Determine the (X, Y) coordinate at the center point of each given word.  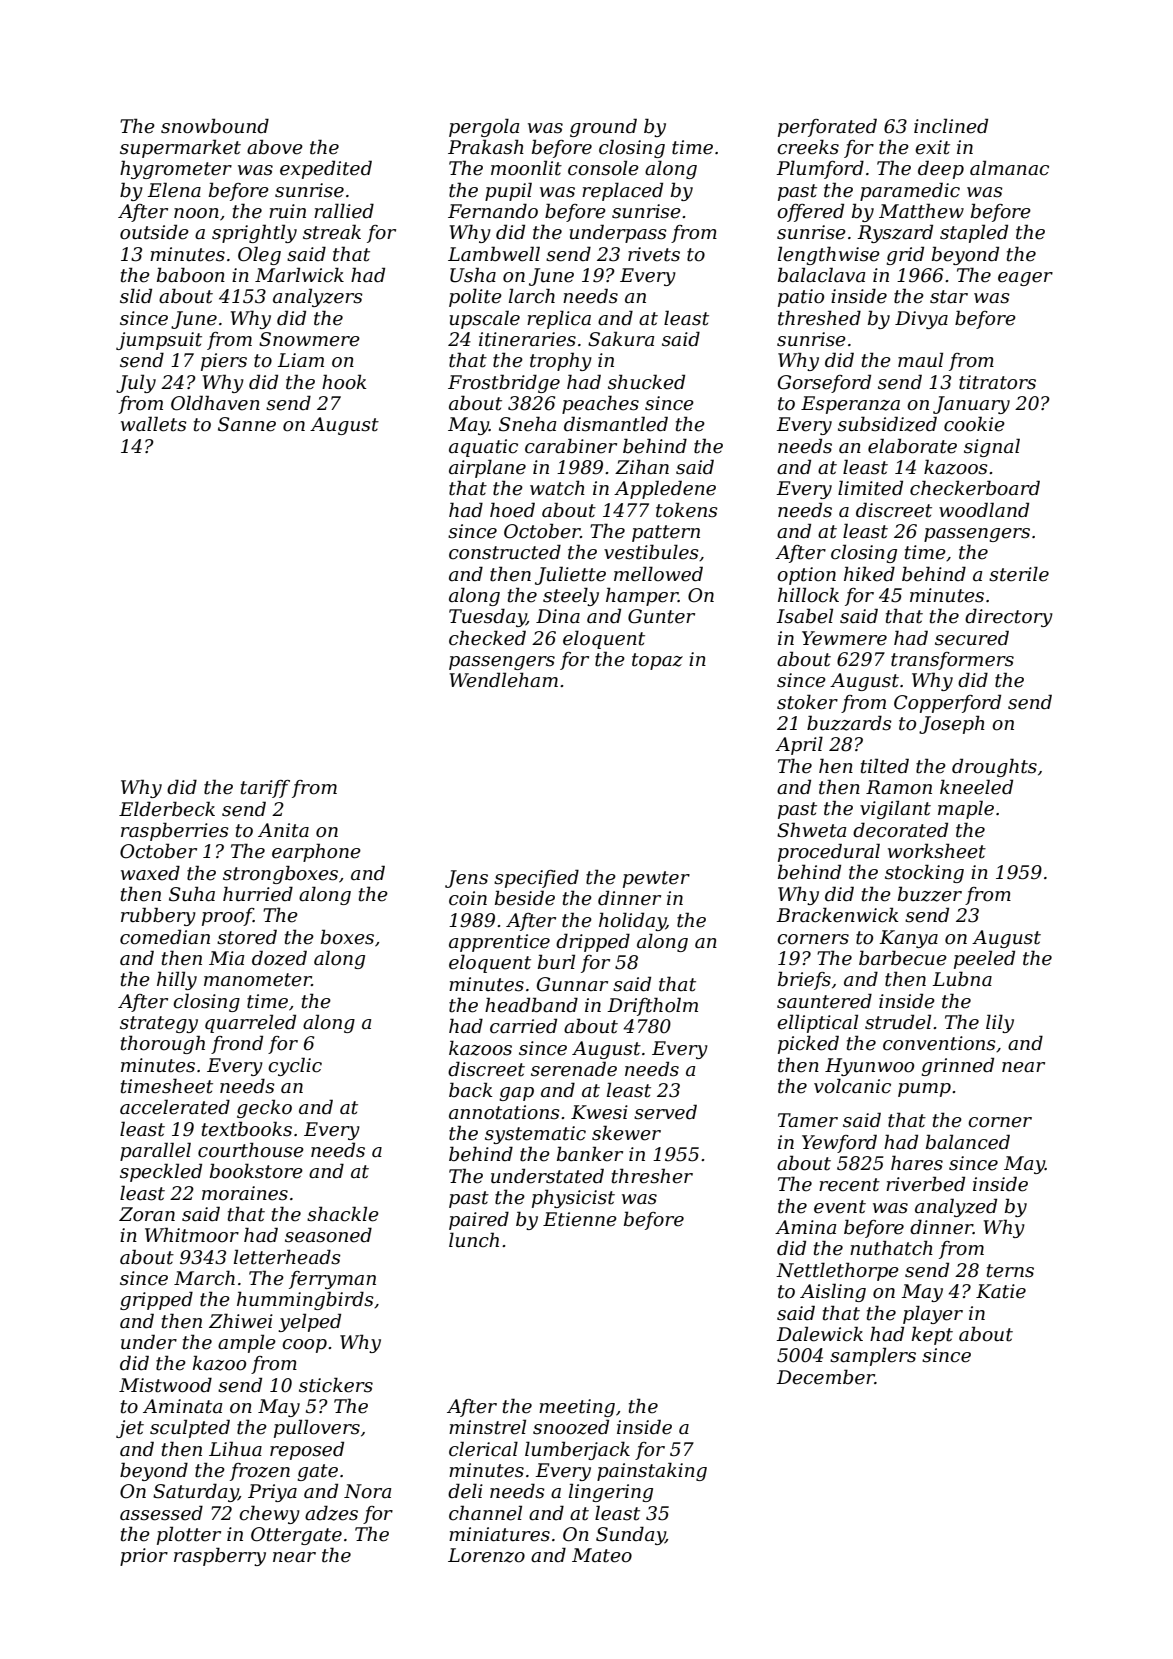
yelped (309, 1322)
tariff (265, 789)
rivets (654, 254)
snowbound (215, 126)
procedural (829, 852)
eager (1025, 279)
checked (487, 638)
